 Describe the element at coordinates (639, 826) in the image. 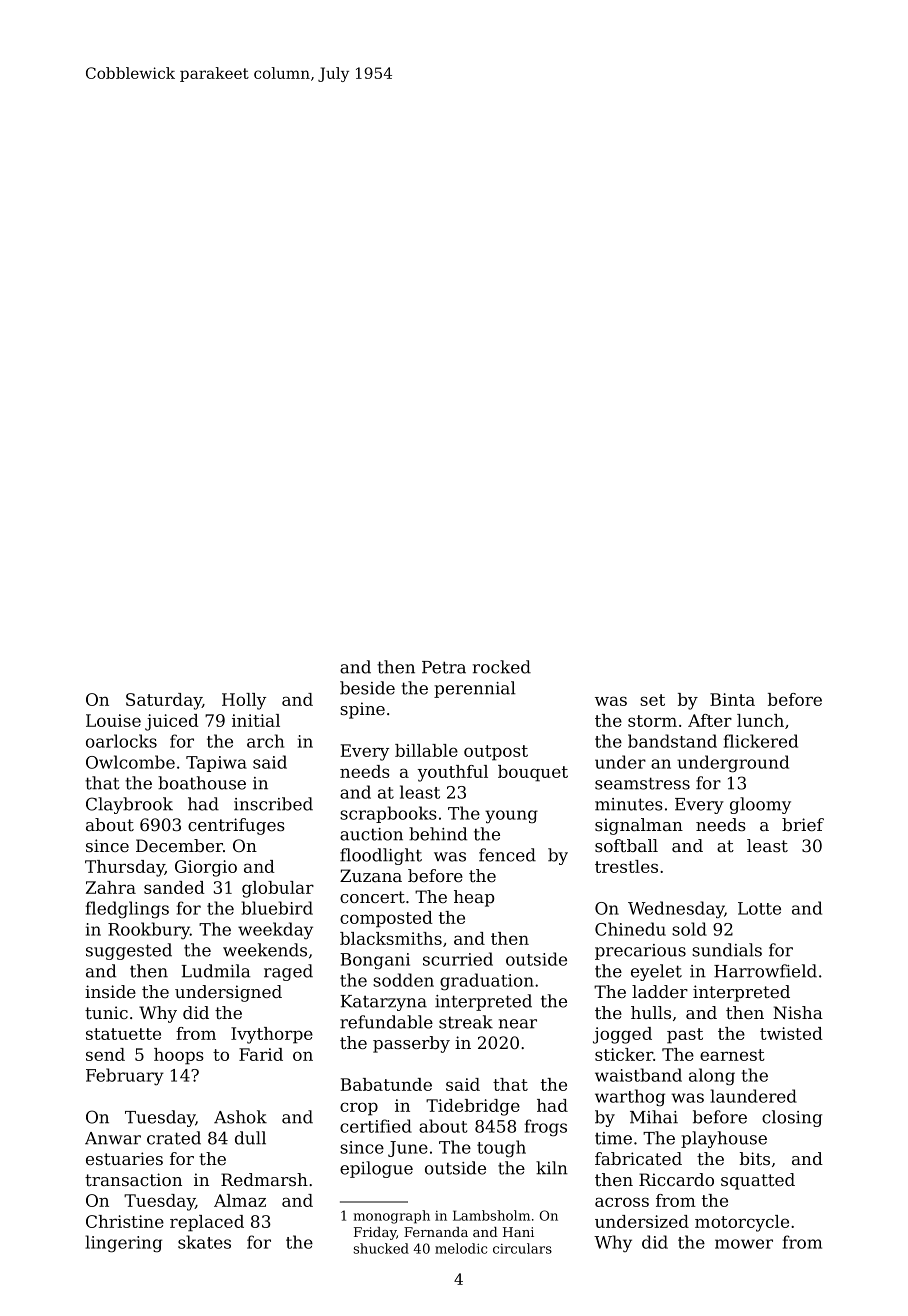

I see `signalman` at that location.
